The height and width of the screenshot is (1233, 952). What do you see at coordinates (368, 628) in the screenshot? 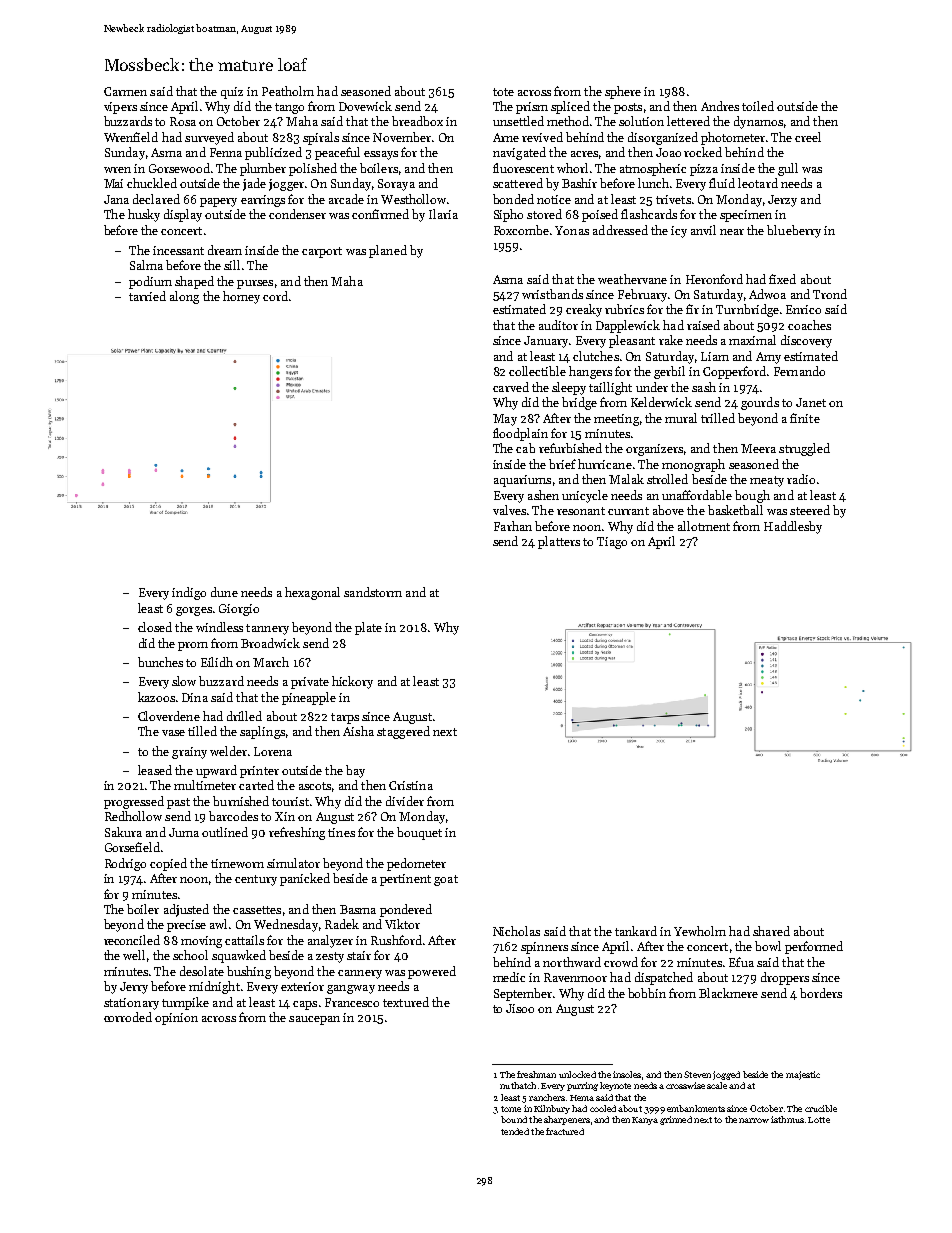
I see `plate` at bounding box center [368, 628].
